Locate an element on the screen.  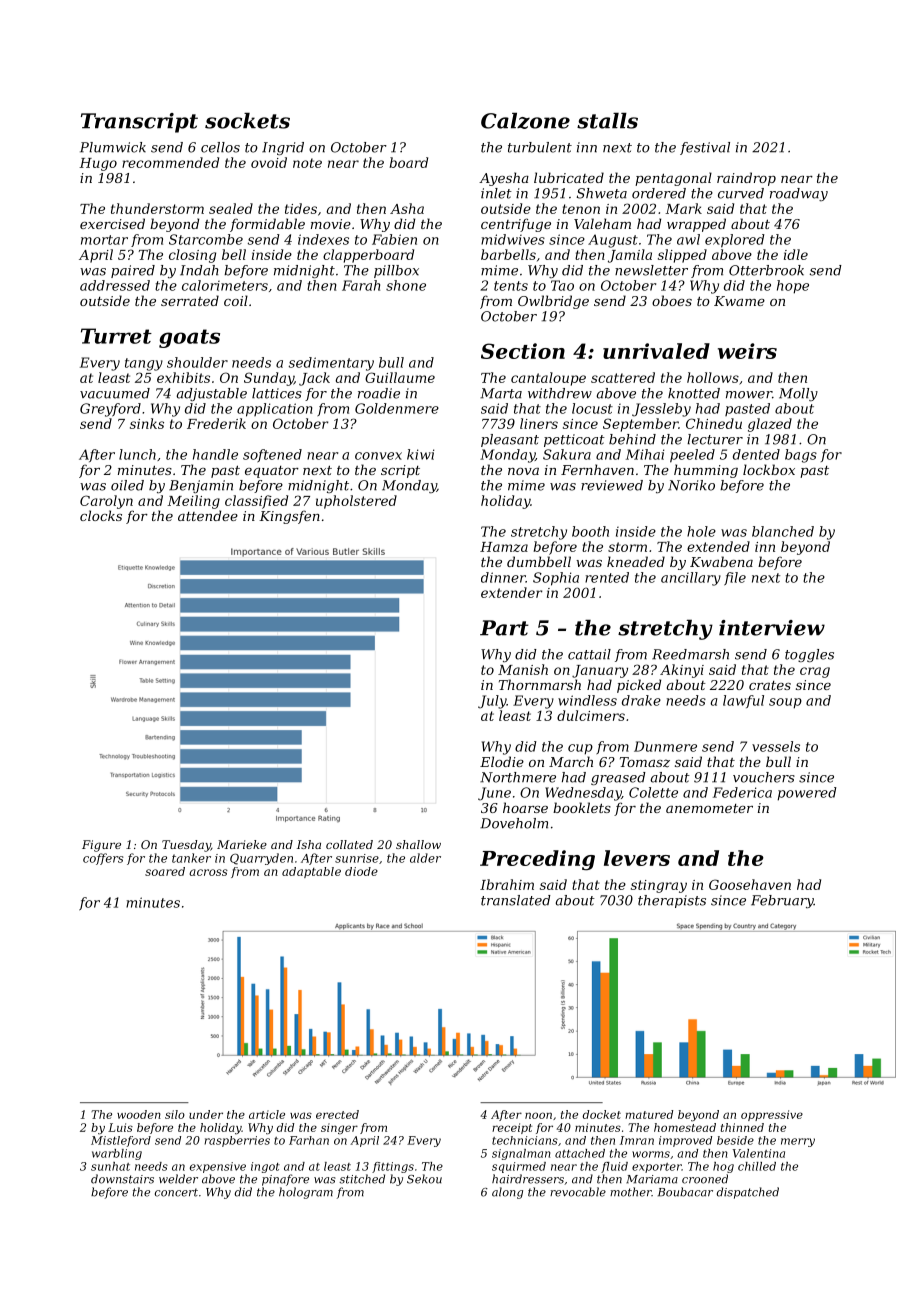
festival is located at coordinates (705, 148).
